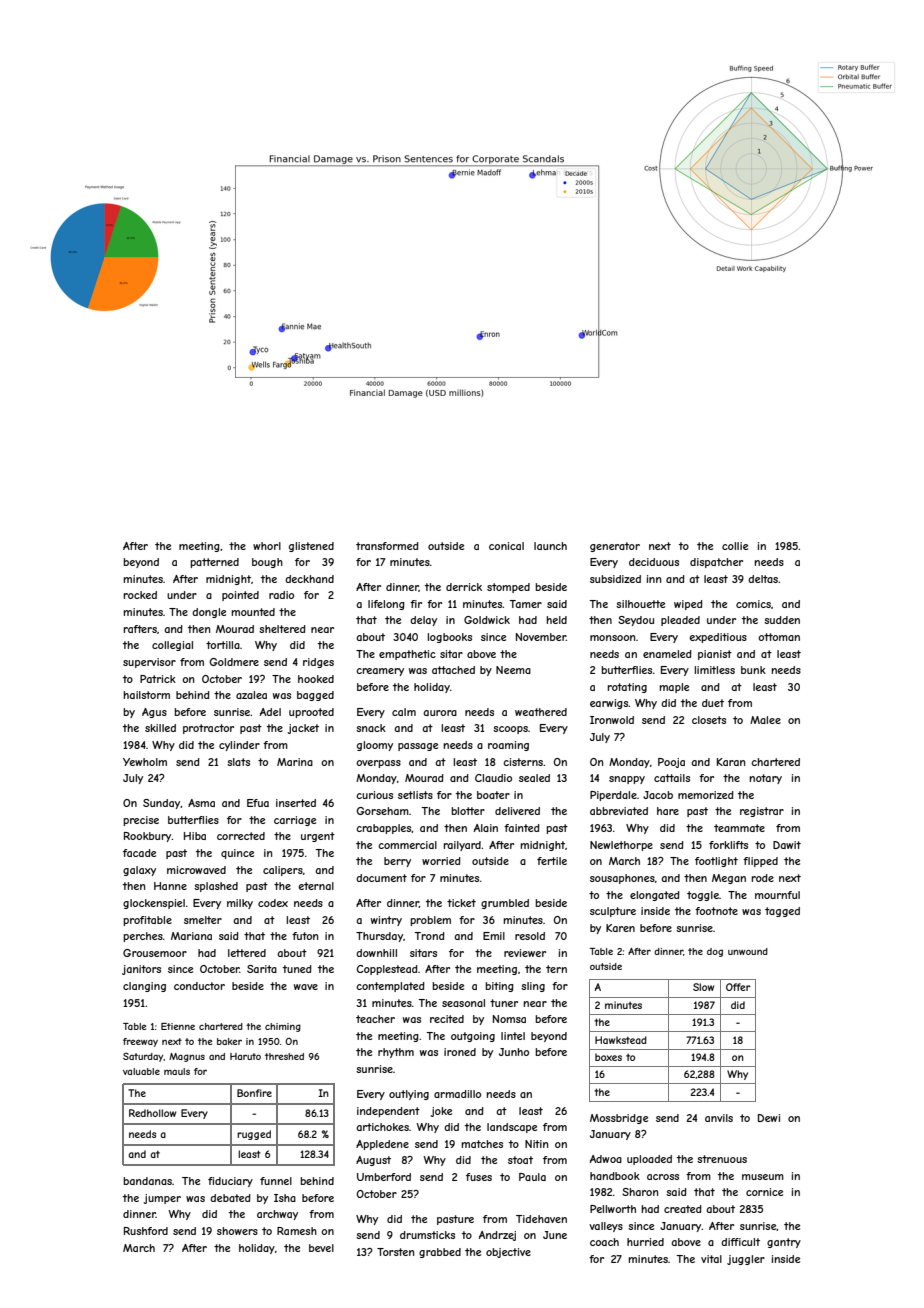 This screenshot has height=1308, width=924. I want to click on collie, so click(735, 546).
